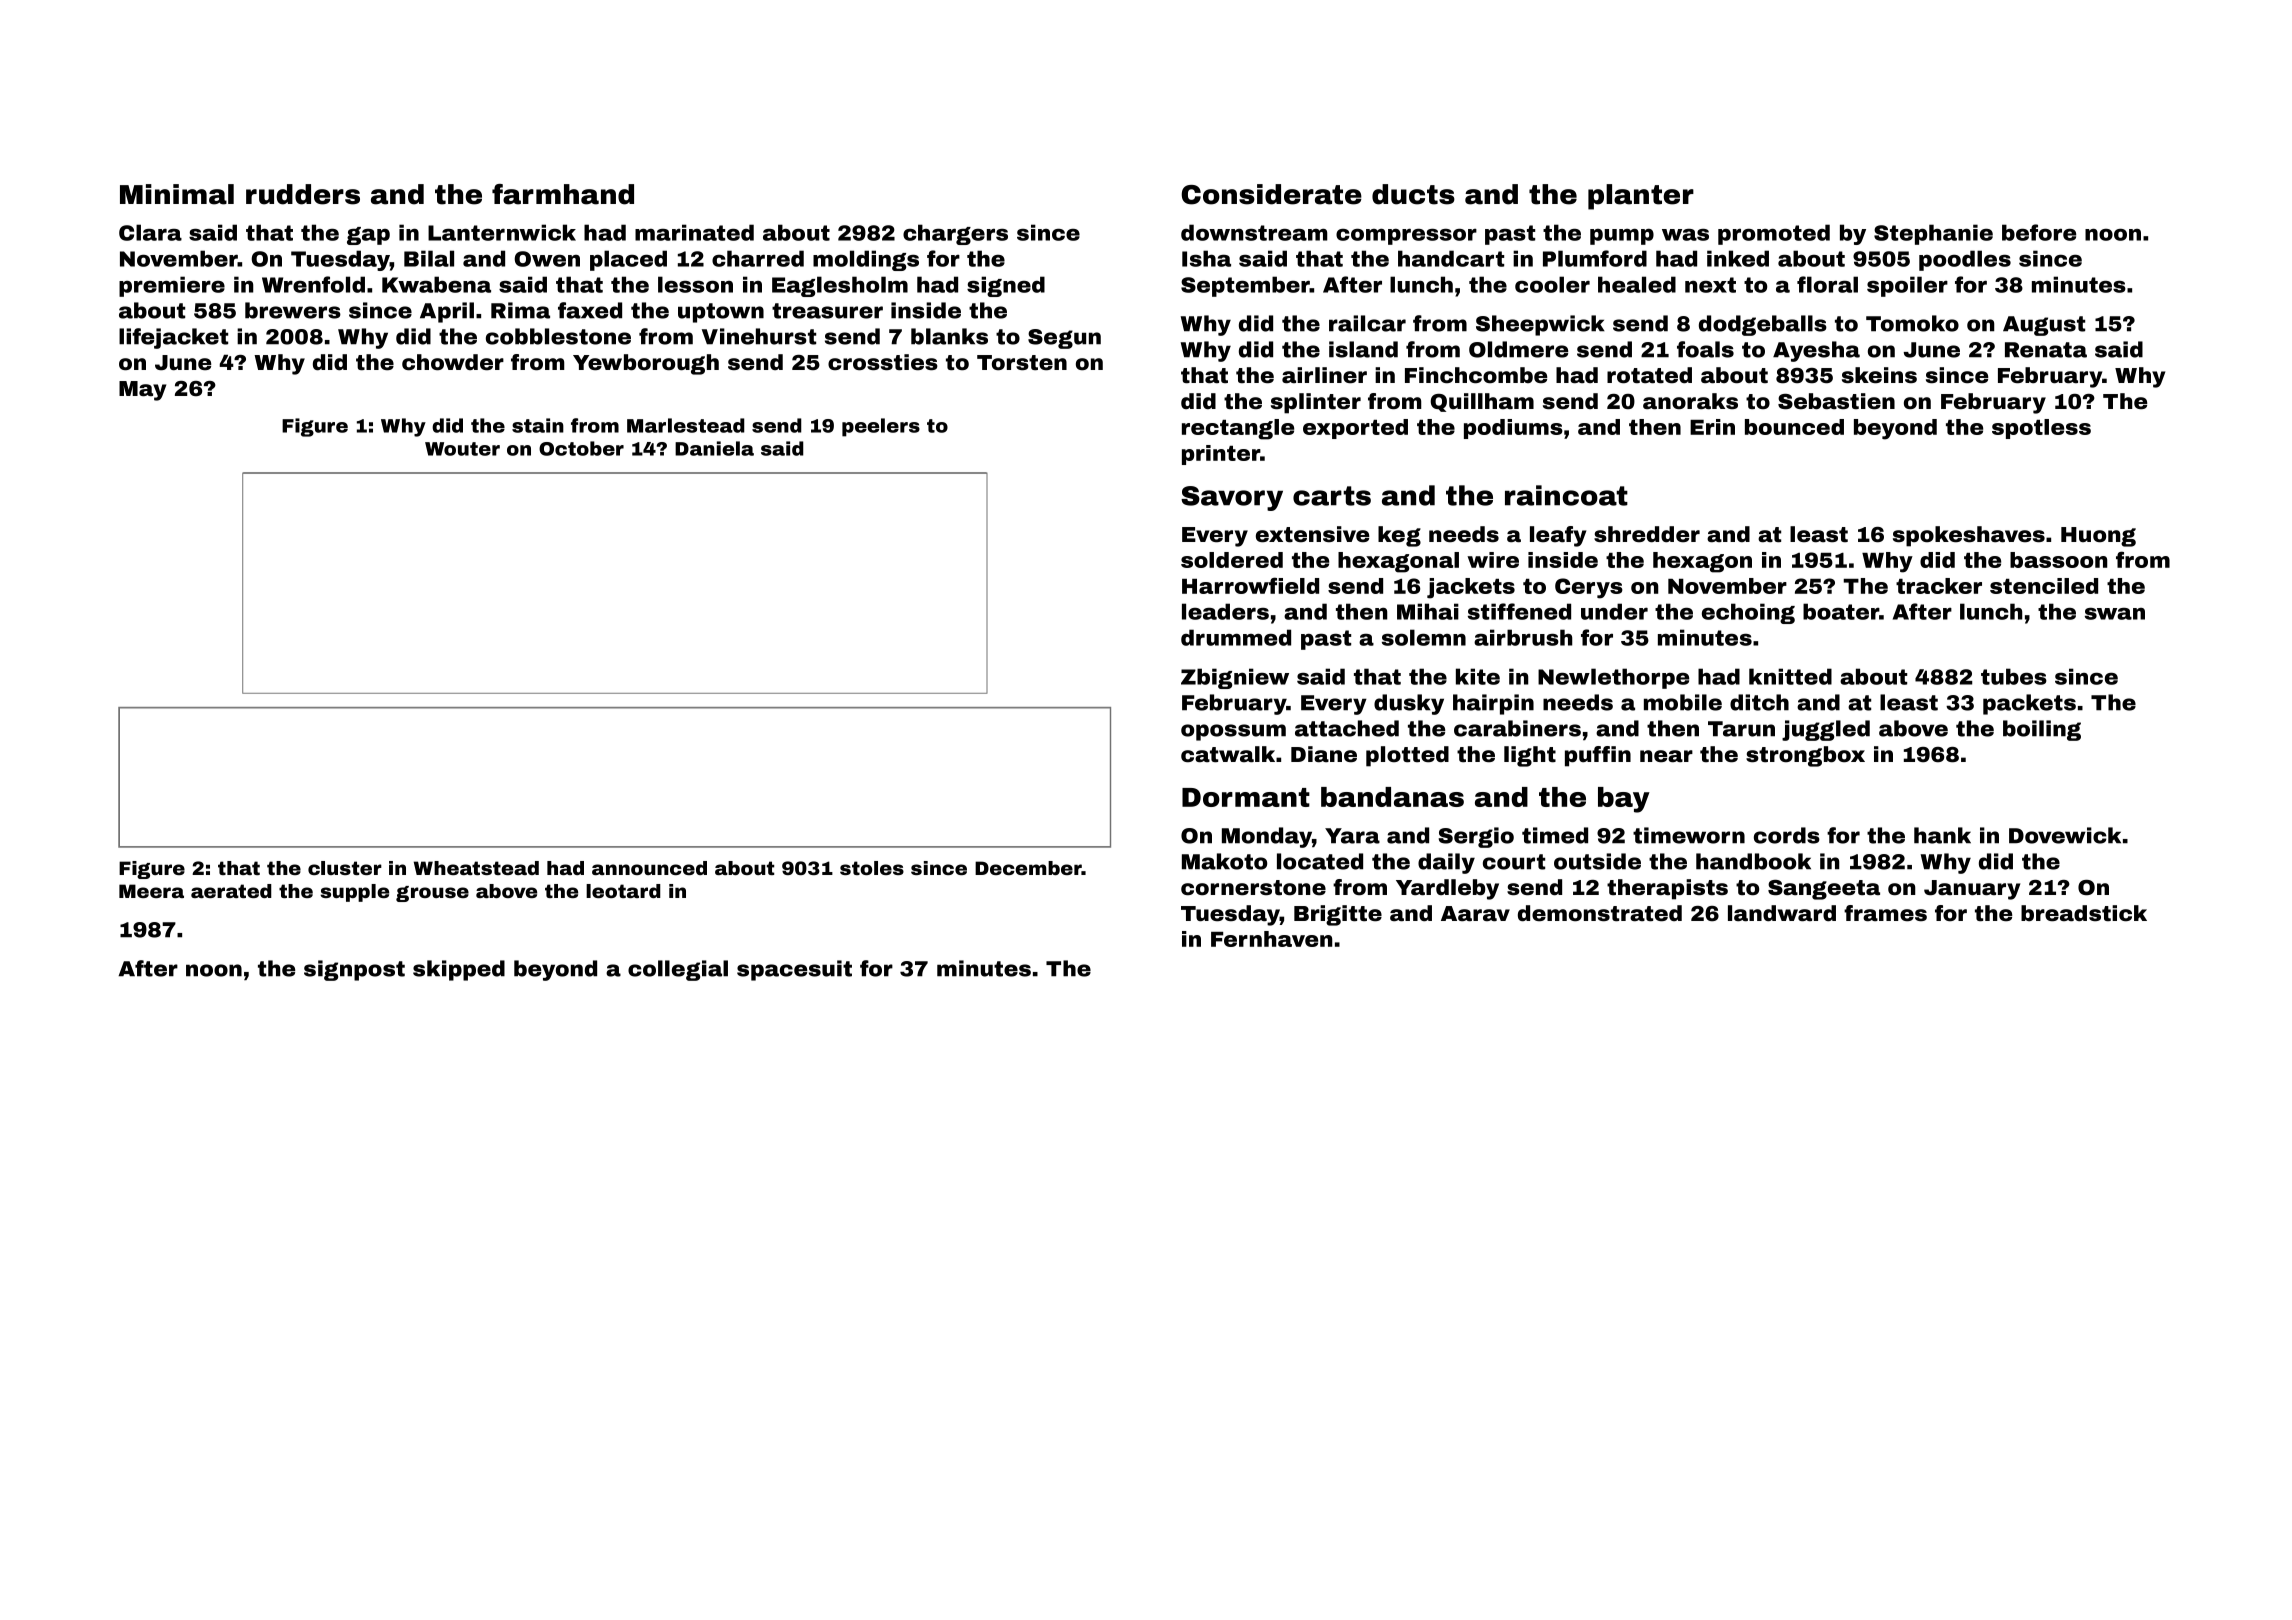 The width and height of the document is (2292, 1620). I want to click on bounced, so click(1794, 427).
